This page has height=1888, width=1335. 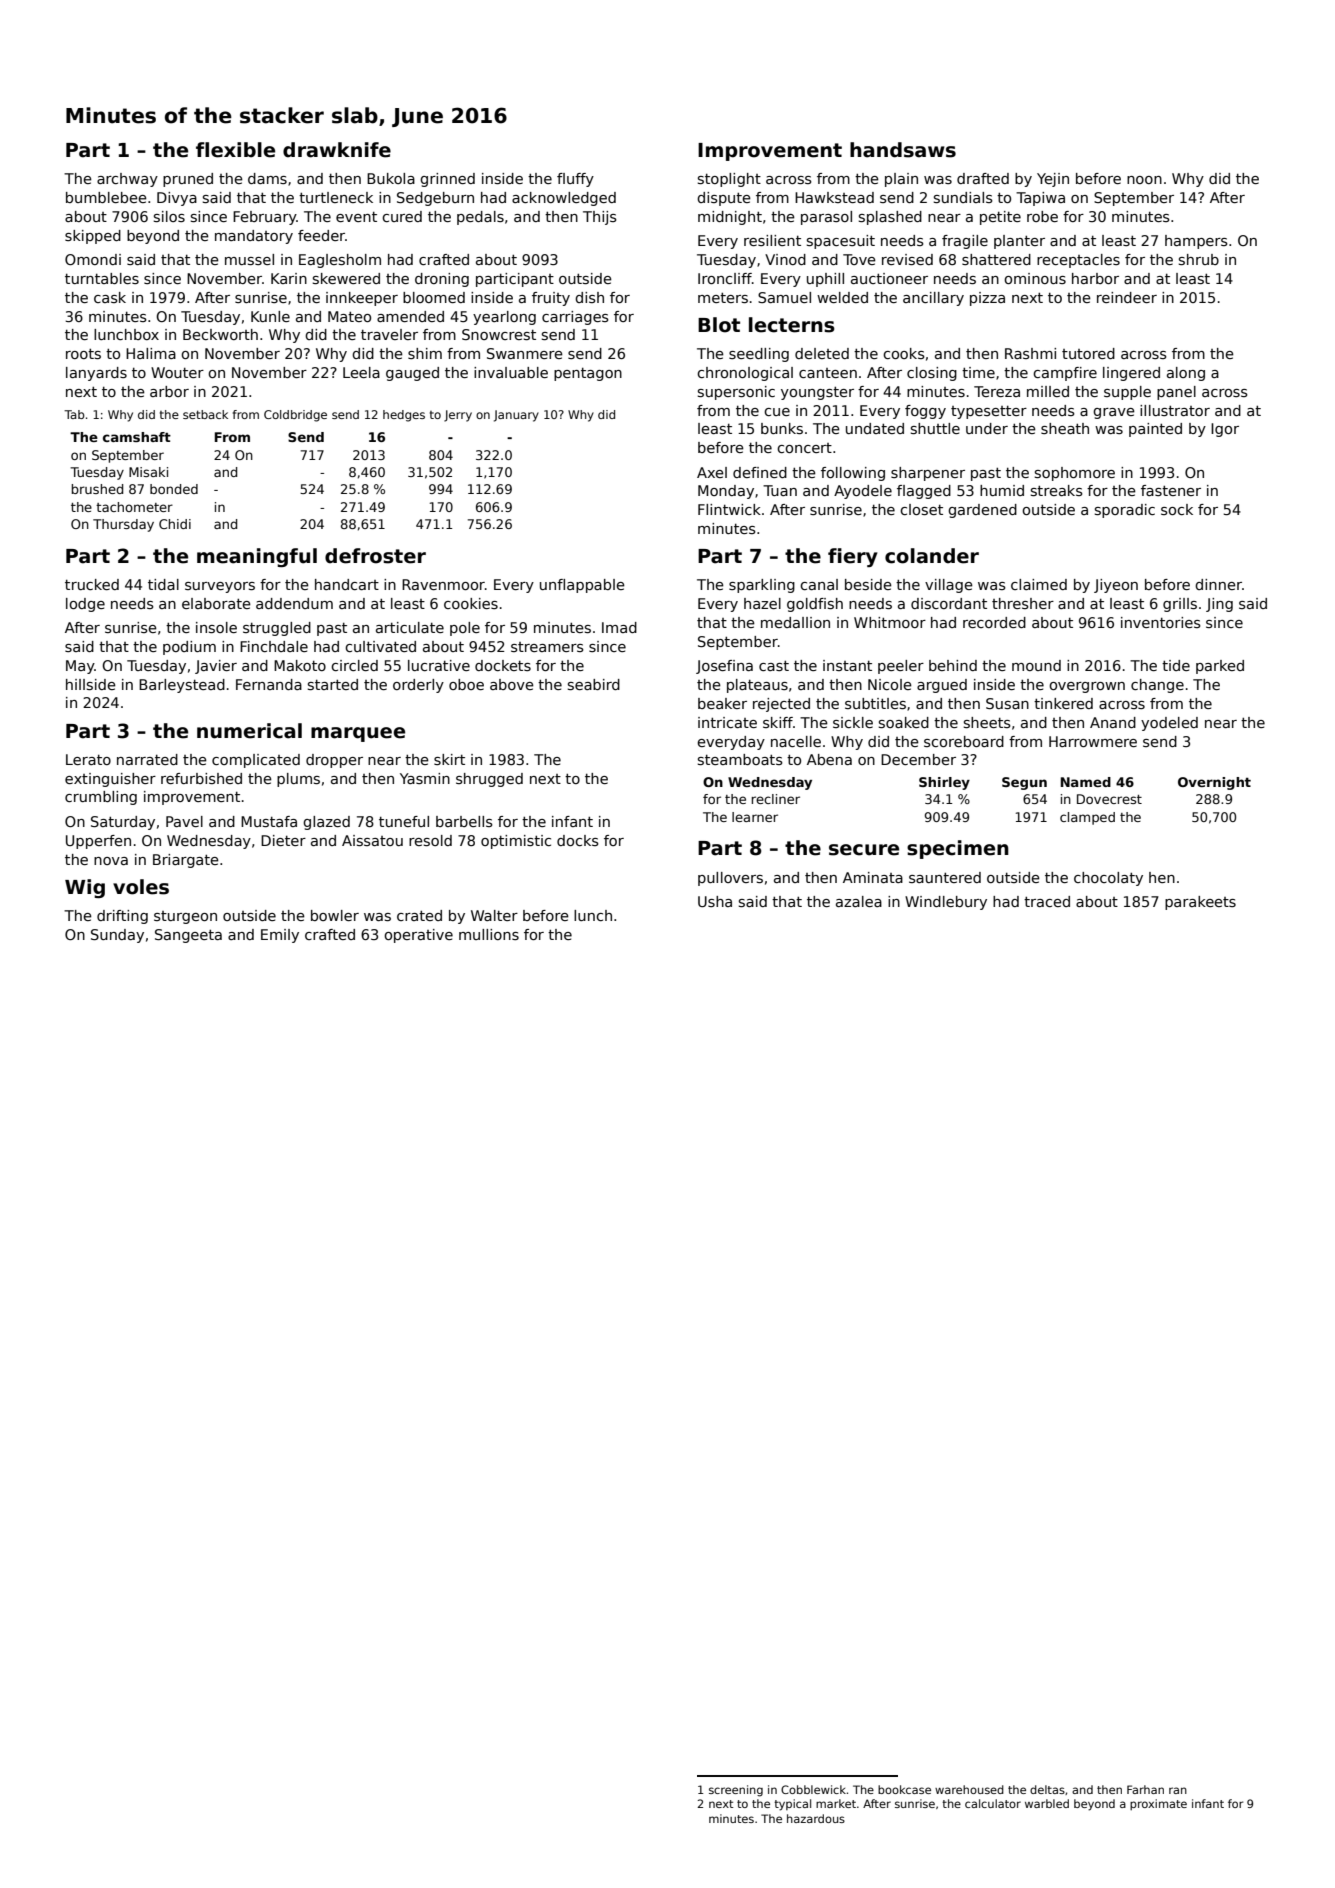 I want to click on insole, so click(x=216, y=627).
